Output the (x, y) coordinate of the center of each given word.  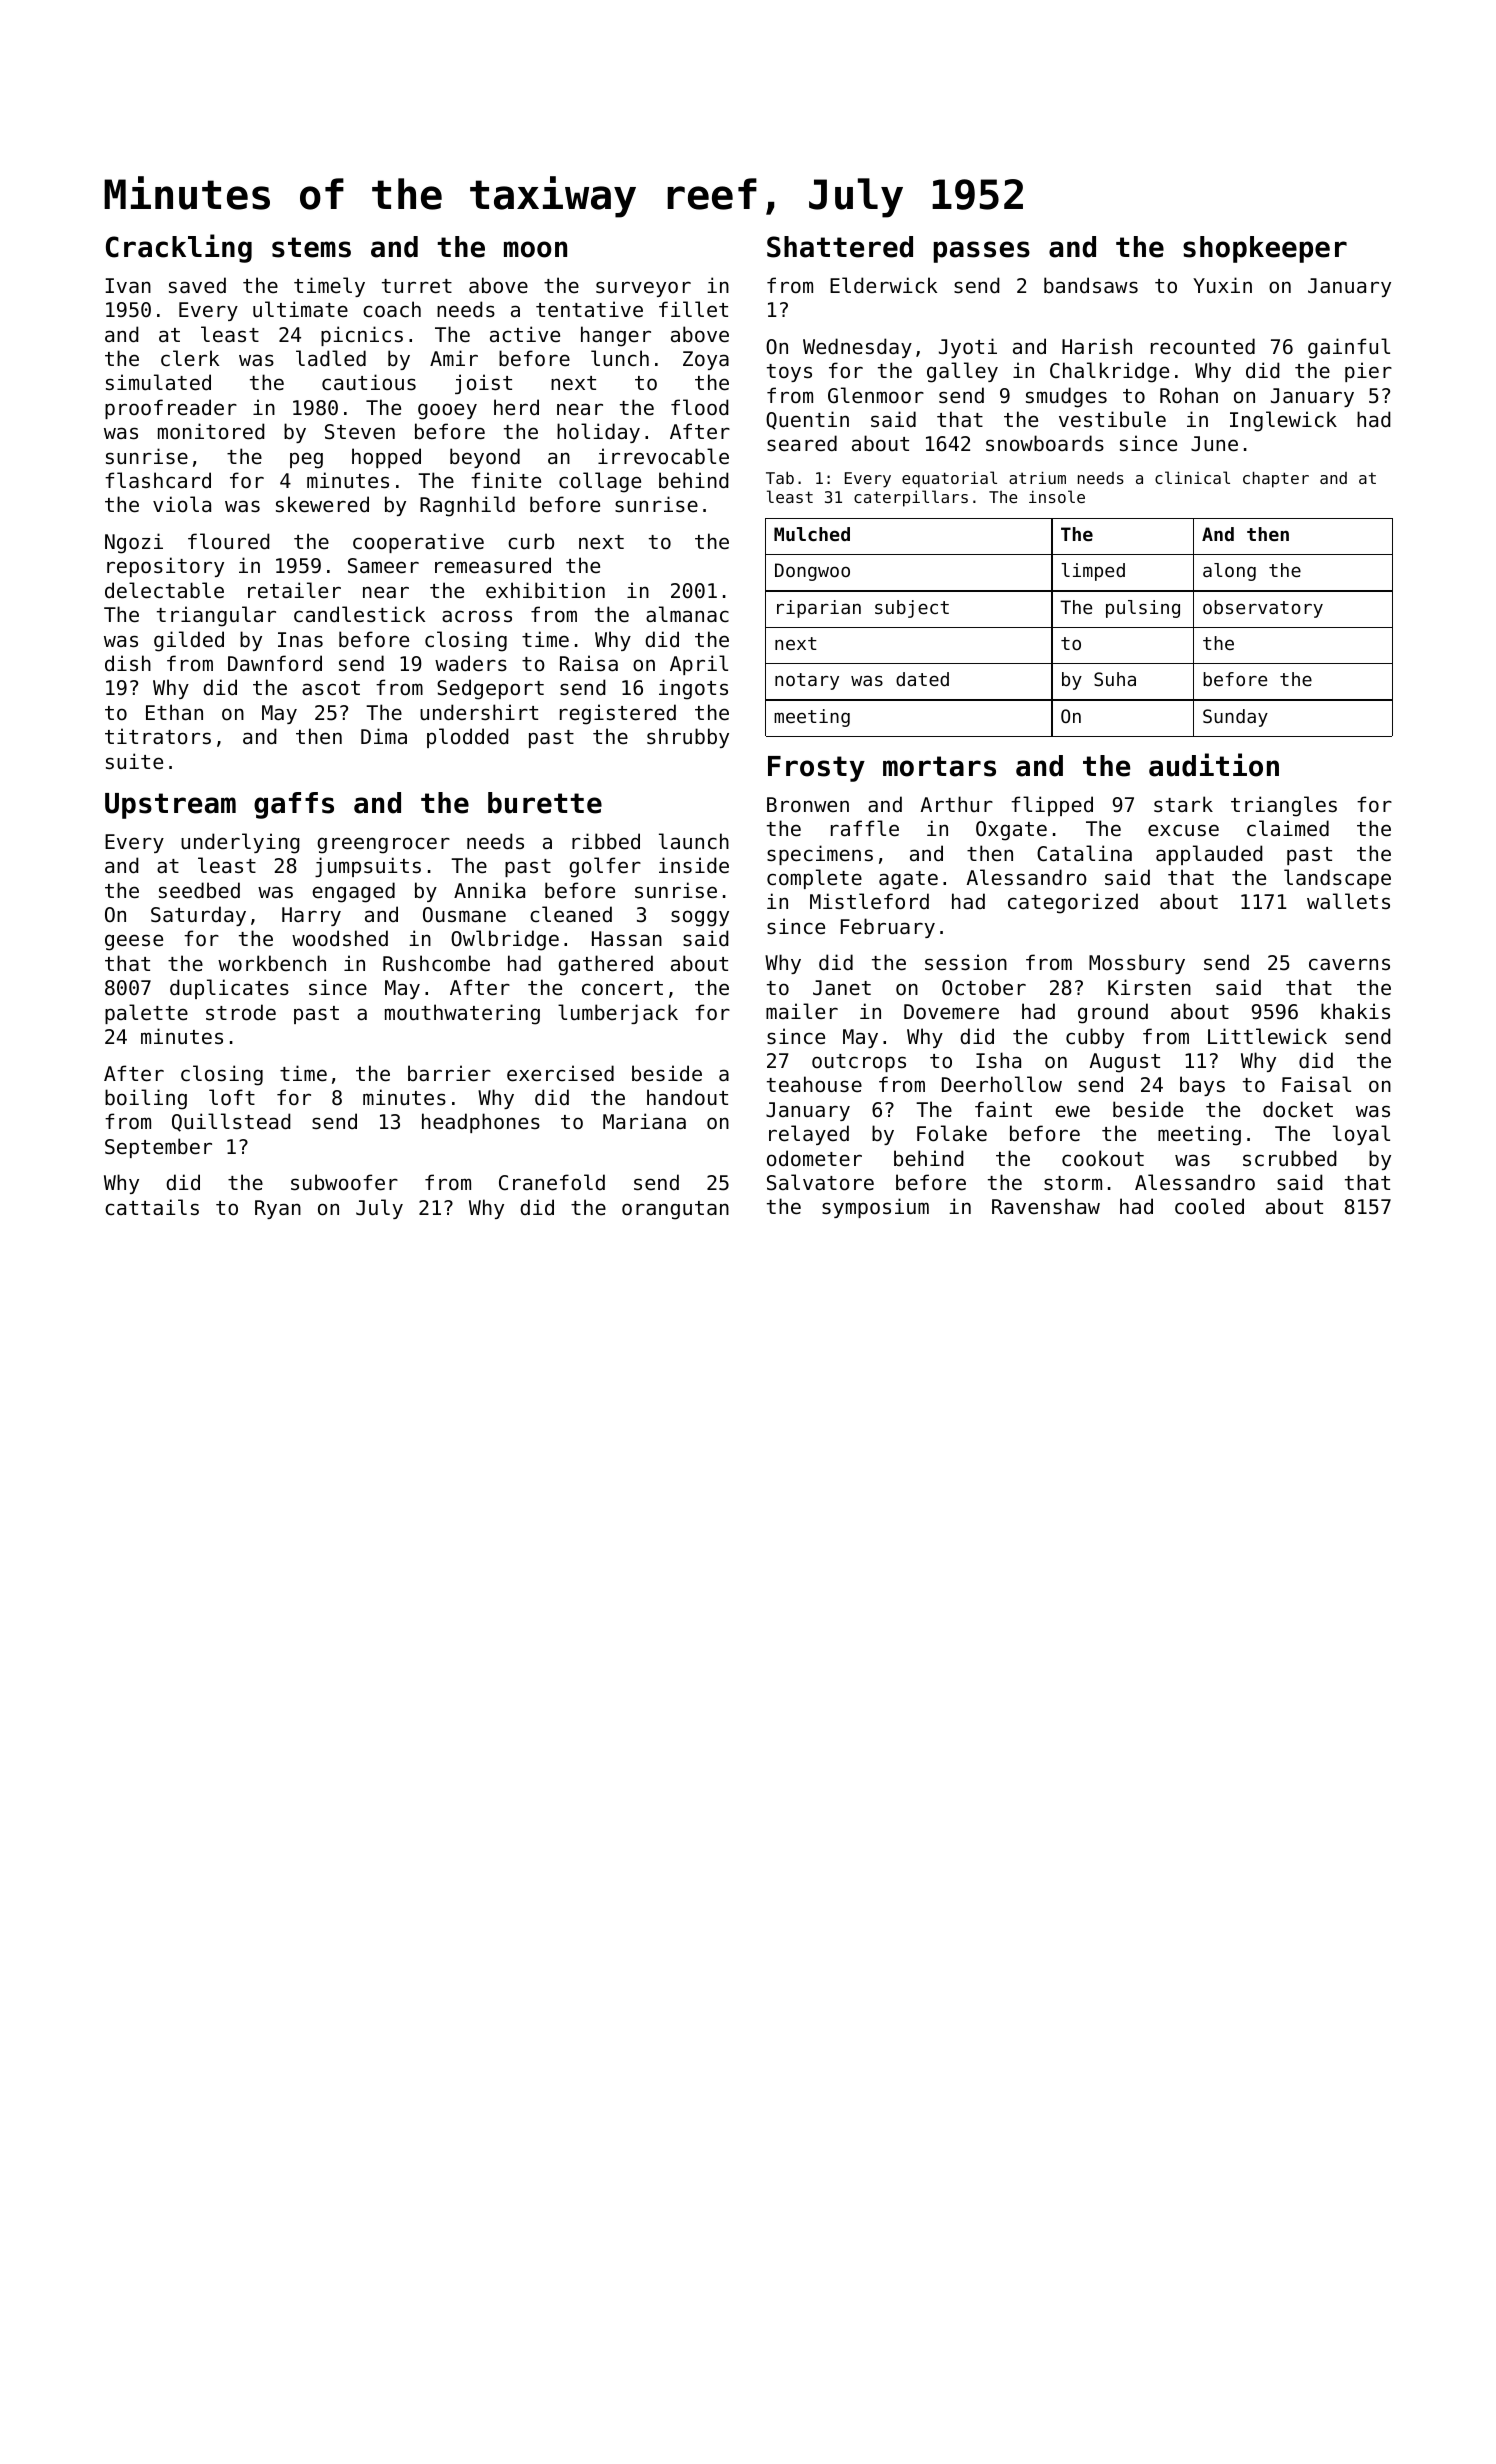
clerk (190, 358)
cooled (1209, 1206)
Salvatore (820, 1182)
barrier (449, 1073)
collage (600, 482)
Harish (1097, 346)
